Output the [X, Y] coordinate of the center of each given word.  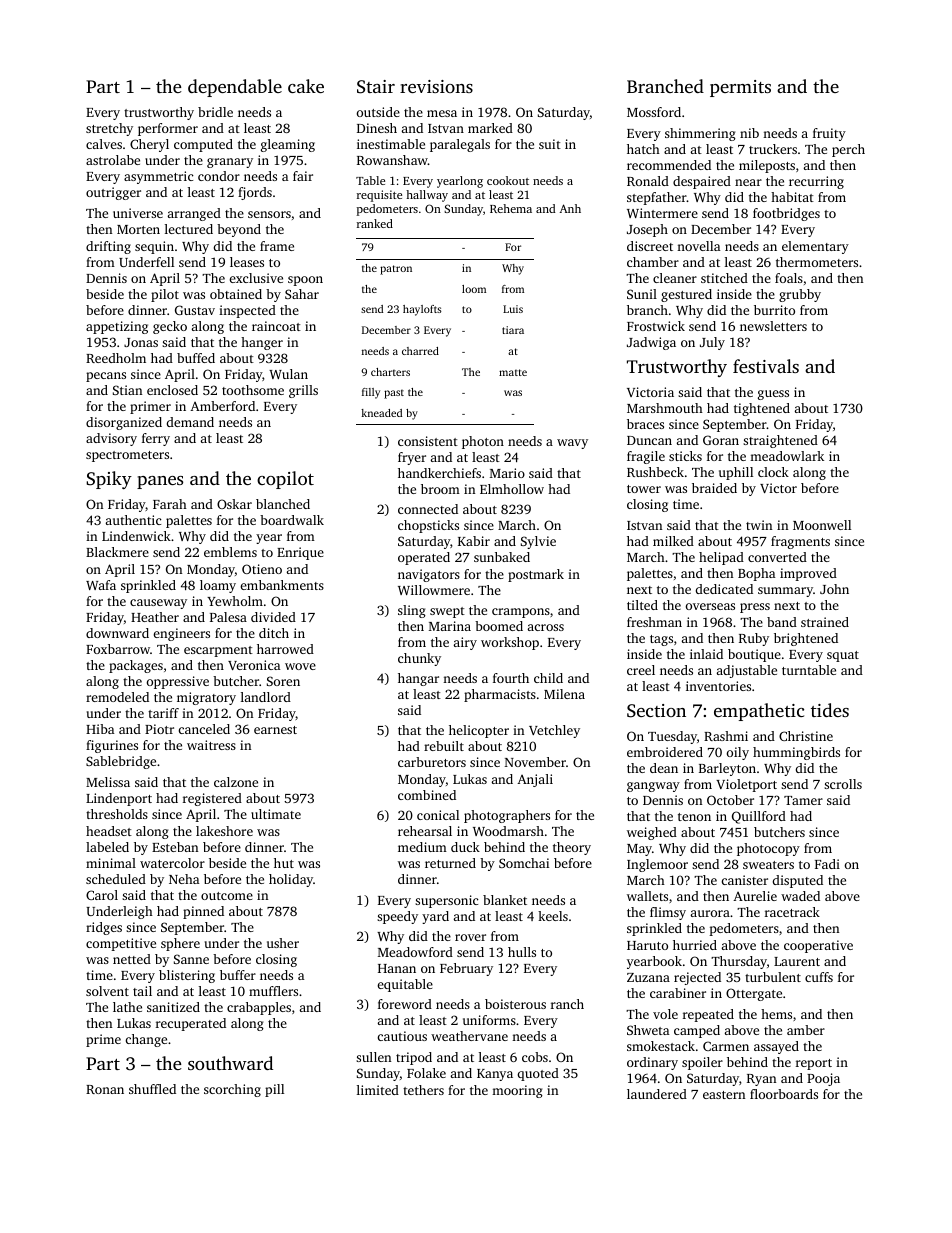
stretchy [109, 129]
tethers [423, 1090]
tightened [762, 409]
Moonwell [822, 525]
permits [740, 88]
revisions [436, 86]
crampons [521, 613]
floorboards [784, 1094]
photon [483, 442]
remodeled [117, 697]
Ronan [105, 1089]
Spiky [109, 480]
